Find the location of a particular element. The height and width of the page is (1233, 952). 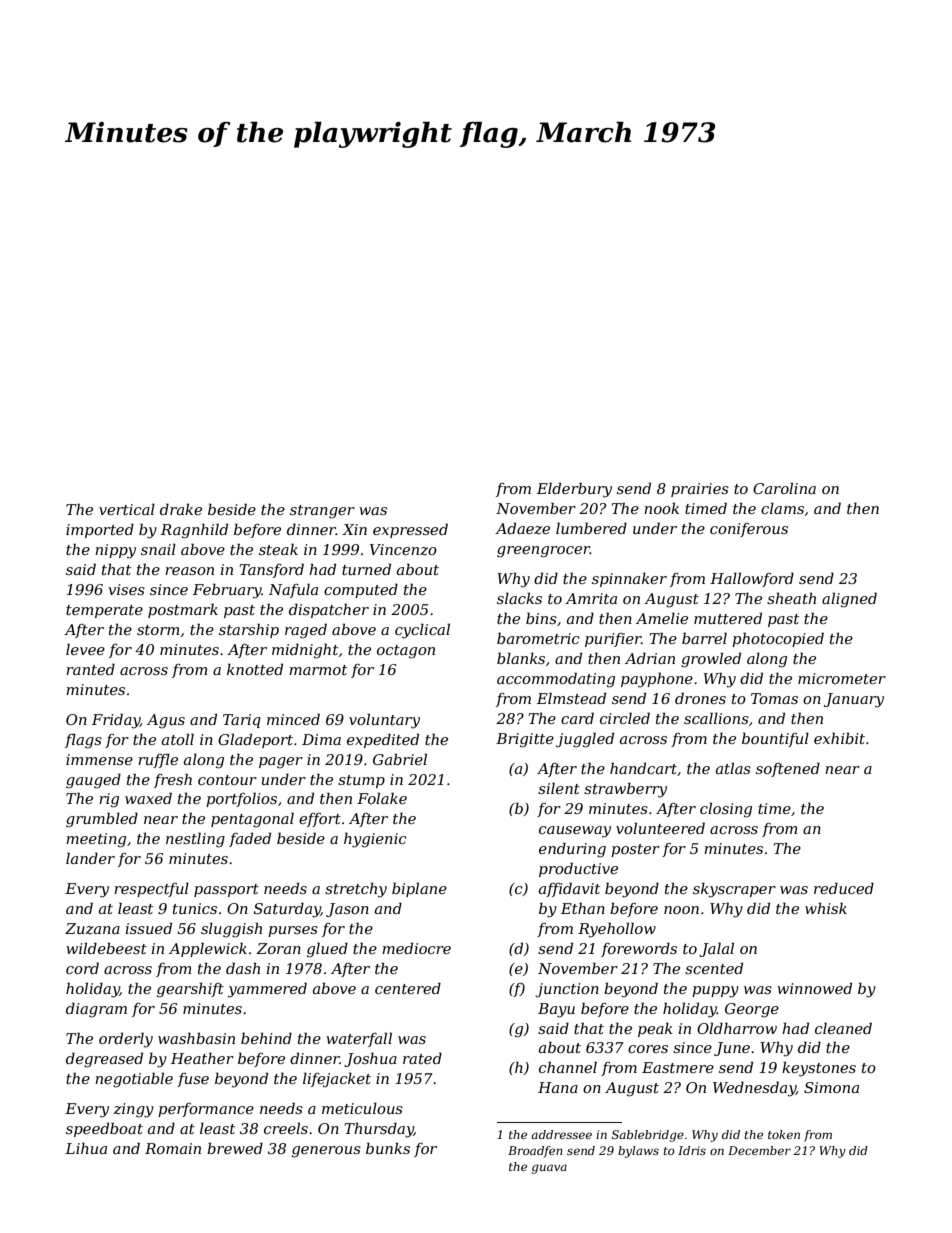

creels is located at coordinates (286, 1128).
